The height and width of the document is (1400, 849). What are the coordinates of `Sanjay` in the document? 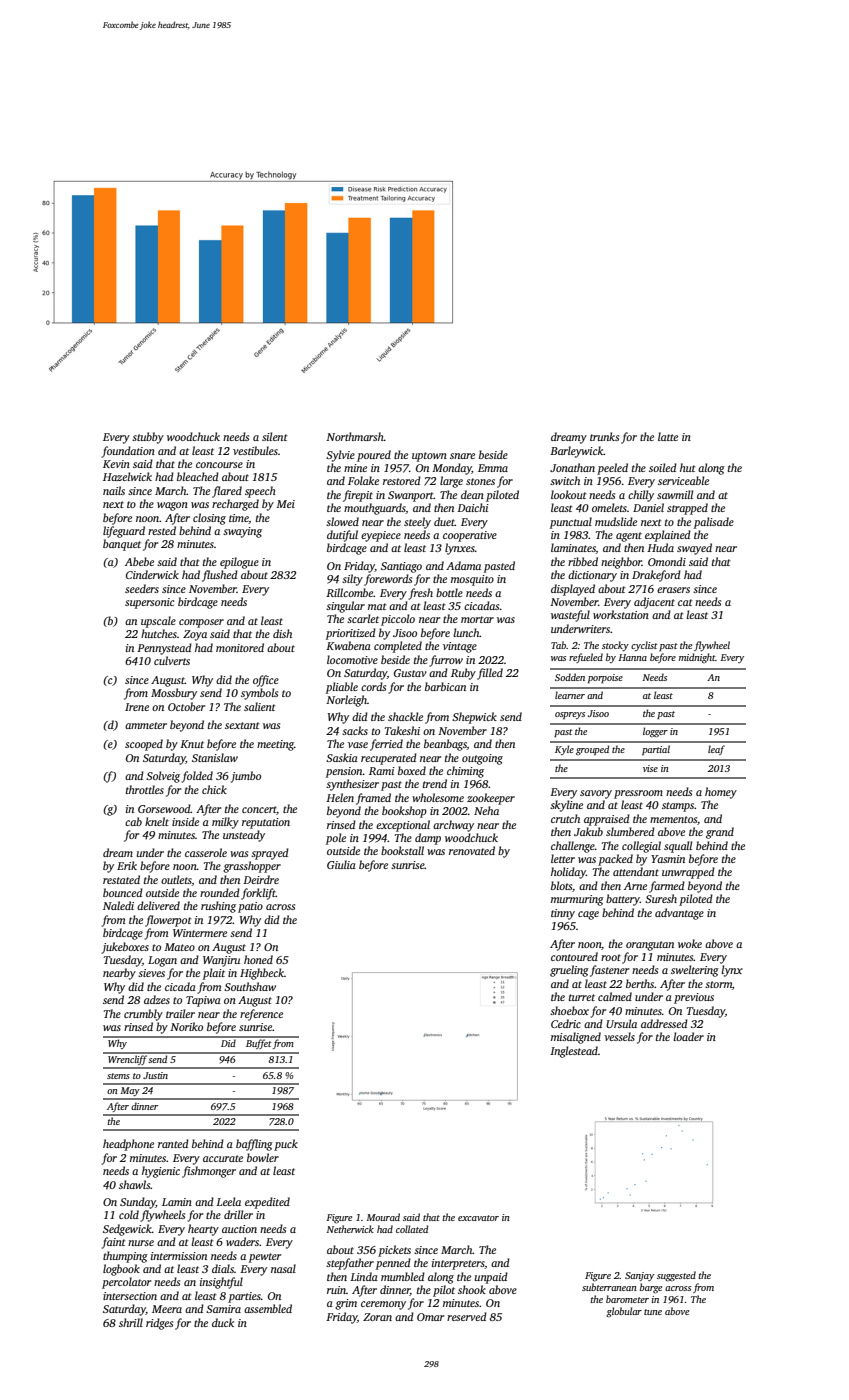 It's located at (639, 1276).
